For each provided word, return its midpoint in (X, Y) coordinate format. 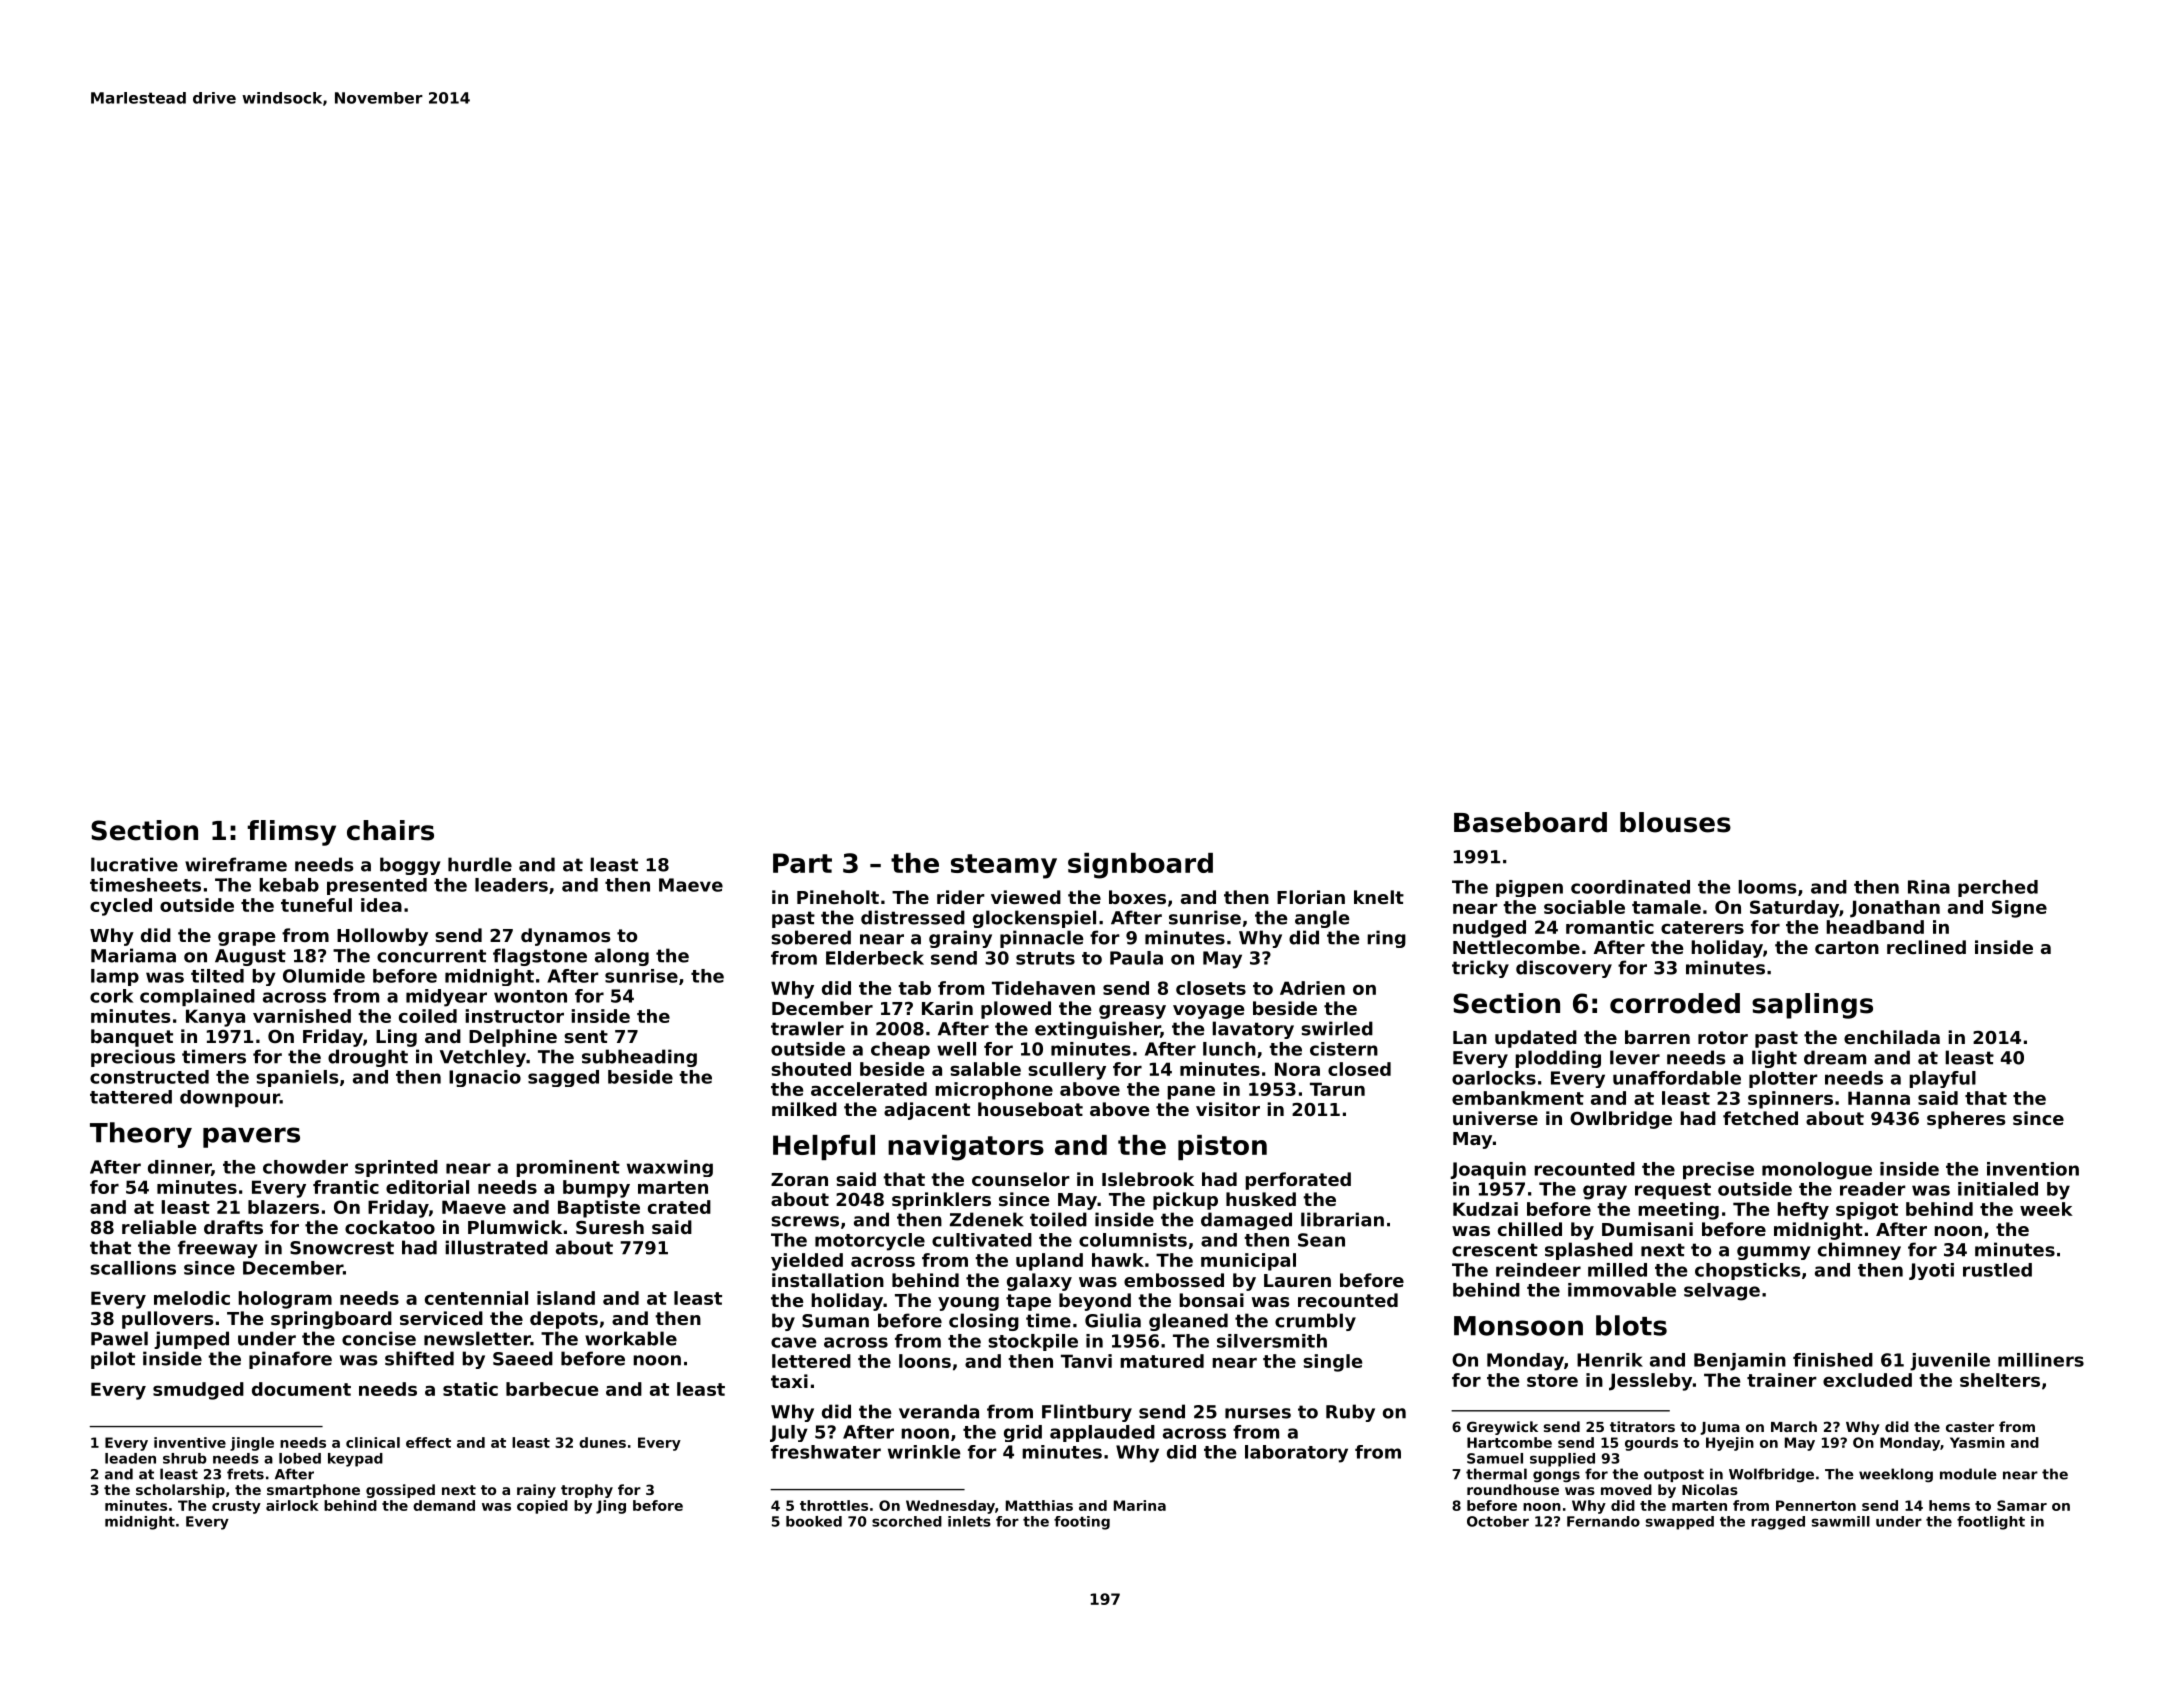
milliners (2041, 1360)
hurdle (480, 864)
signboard (1140, 866)
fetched (1760, 1118)
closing (984, 1322)
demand (444, 1505)
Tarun (1337, 1089)
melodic (192, 1298)
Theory (141, 1135)
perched (1998, 888)
